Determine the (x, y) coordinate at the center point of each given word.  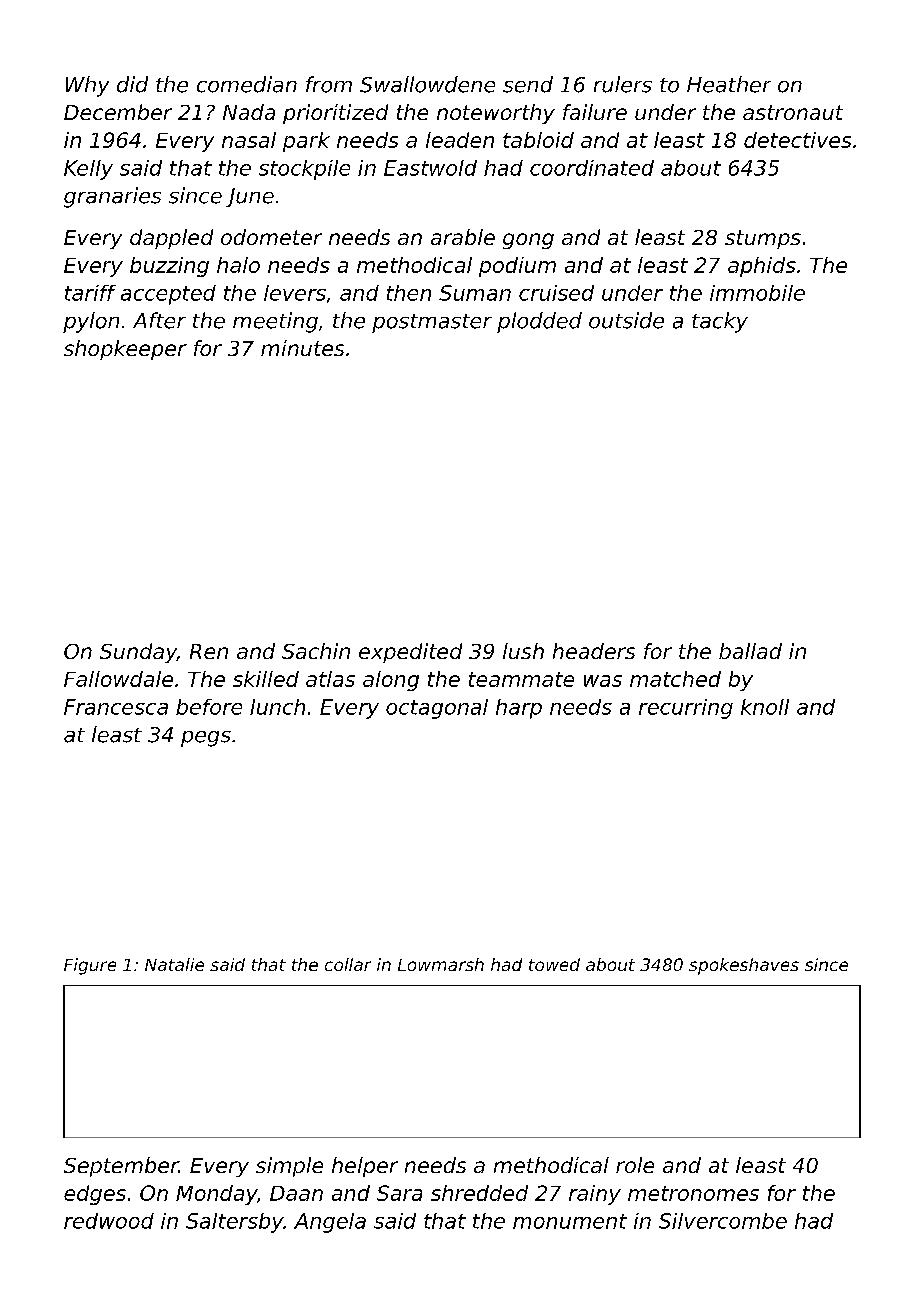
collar (348, 964)
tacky (720, 322)
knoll (765, 707)
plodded (539, 322)
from (329, 84)
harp (519, 709)
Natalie (174, 964)
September (121, 1167)
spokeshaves (744, 966)
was (603, 681)
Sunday (138, 653)
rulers (623, 84)
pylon (91, 322)
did (132, 84)
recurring (686, 709)
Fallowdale (118, 679)
